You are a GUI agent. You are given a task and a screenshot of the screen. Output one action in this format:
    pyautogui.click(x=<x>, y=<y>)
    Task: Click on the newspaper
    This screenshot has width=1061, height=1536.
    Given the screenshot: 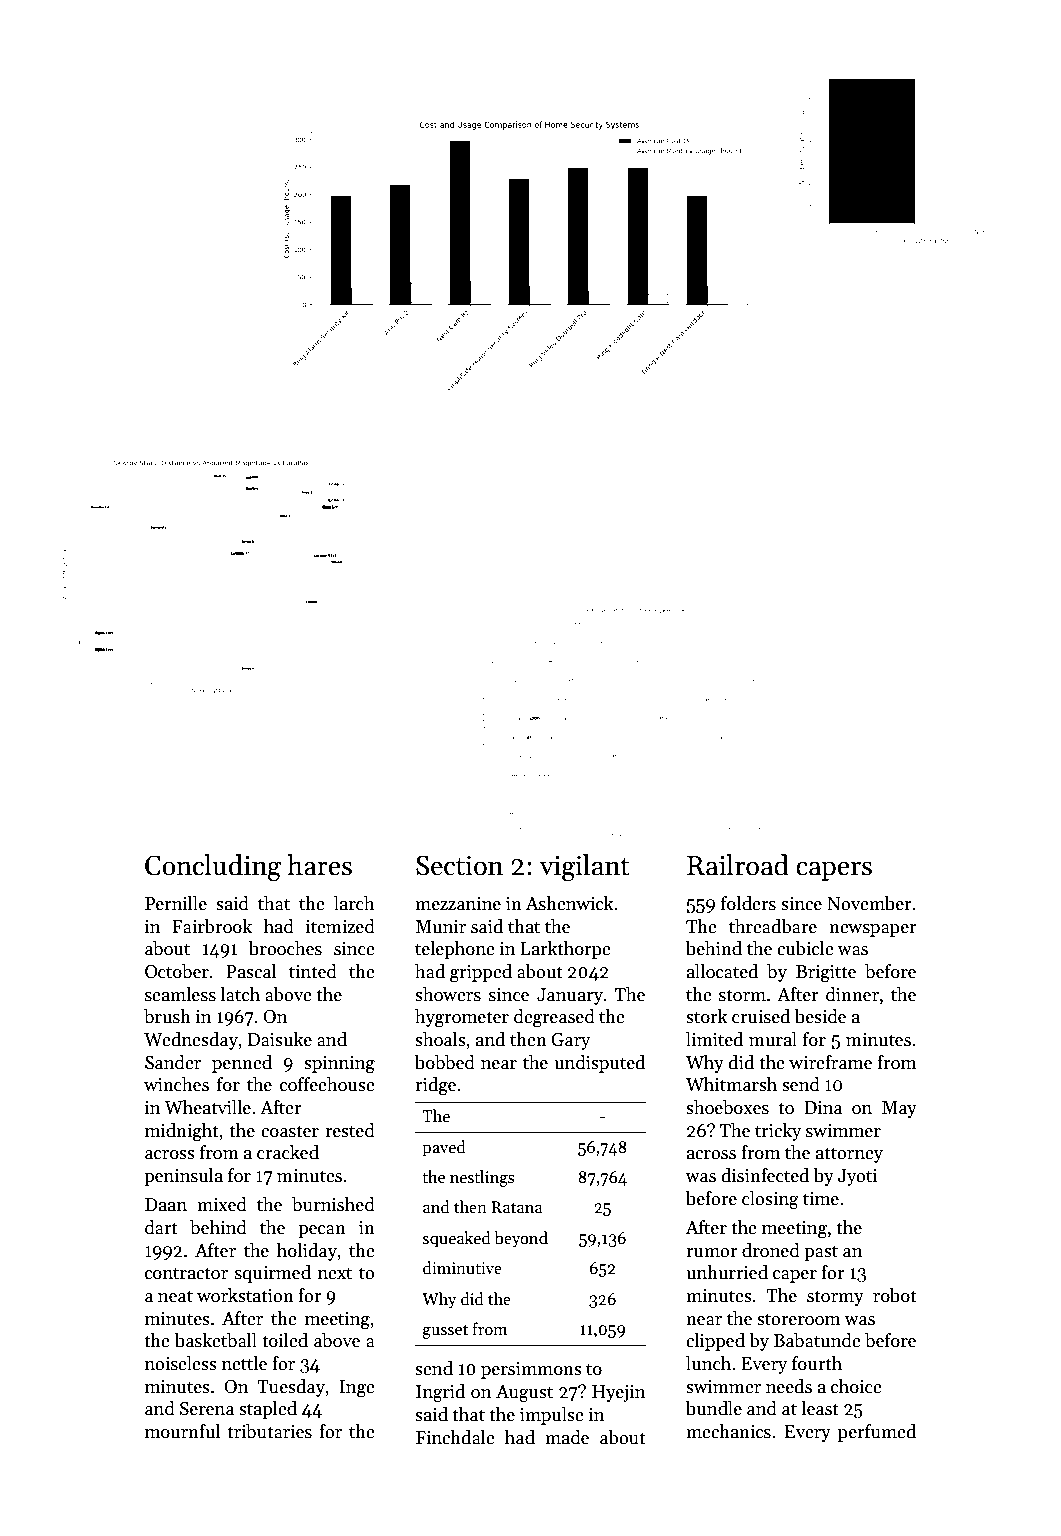 What is the action you would take?
    pyautogui.click(x=873, y=930)
